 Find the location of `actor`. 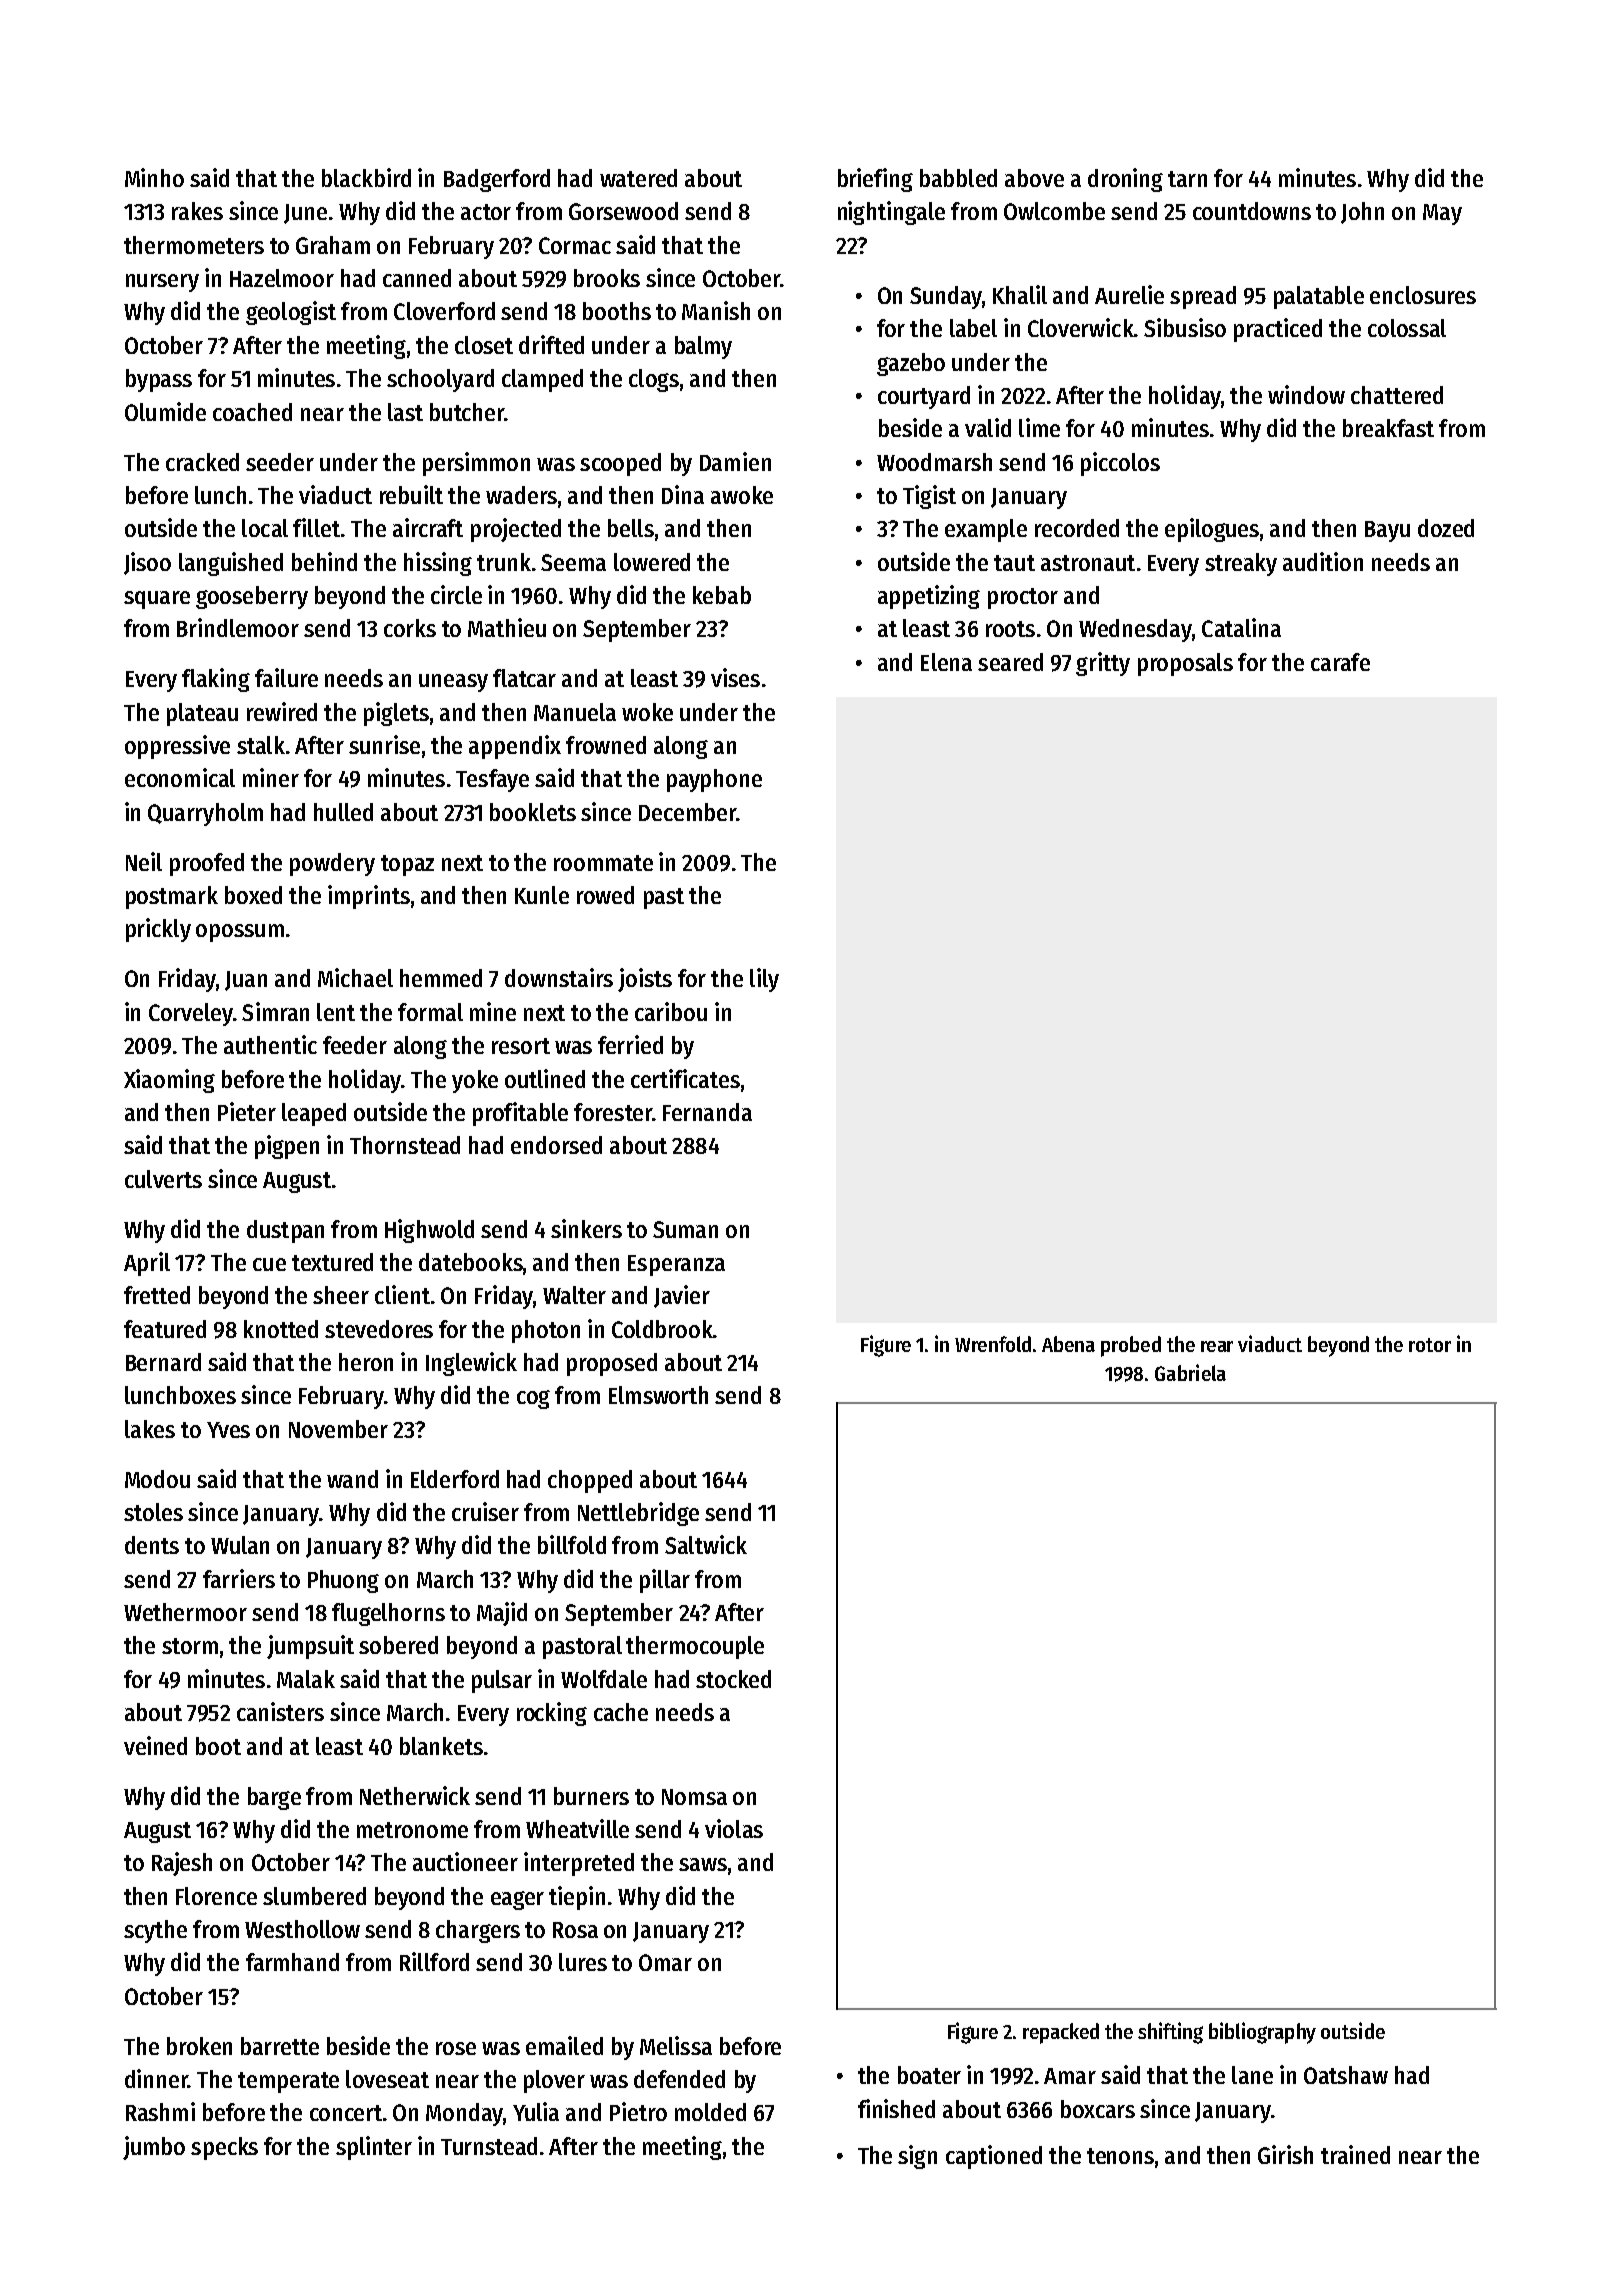

actor is located at coordinates (486, 212).
